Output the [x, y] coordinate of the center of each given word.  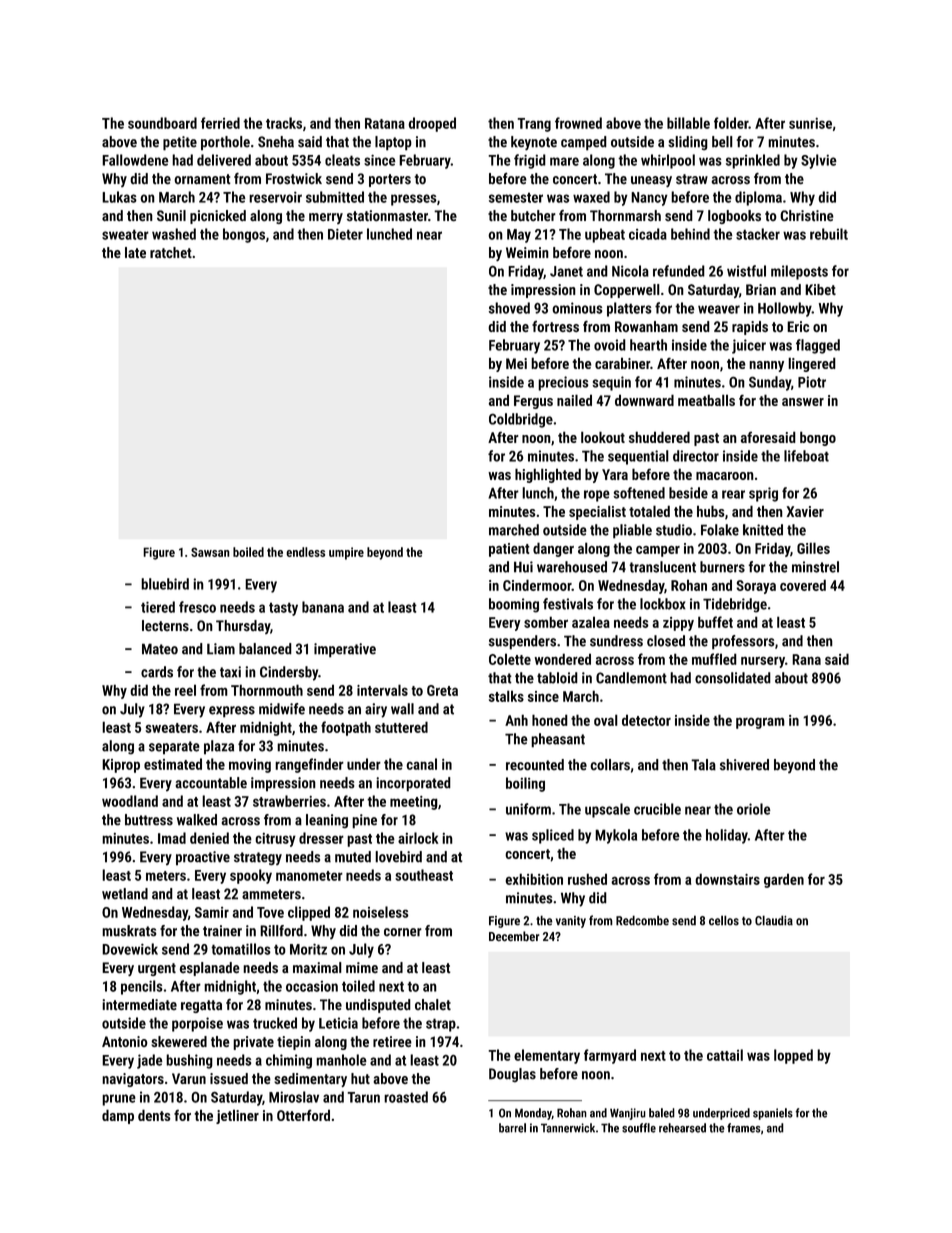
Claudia [774, 920]
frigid [530, 161]
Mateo [160, 649]
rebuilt [829, 234]
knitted [763, 530]
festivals [568, 604]
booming [514, 605]
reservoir [275, 197]
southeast [424, 875]
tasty [283, 609]
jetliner [237, 1117]
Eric [798, 326]
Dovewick [130, 949]
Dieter [345, 234]
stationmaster [387, 216]
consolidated [733, 678]
